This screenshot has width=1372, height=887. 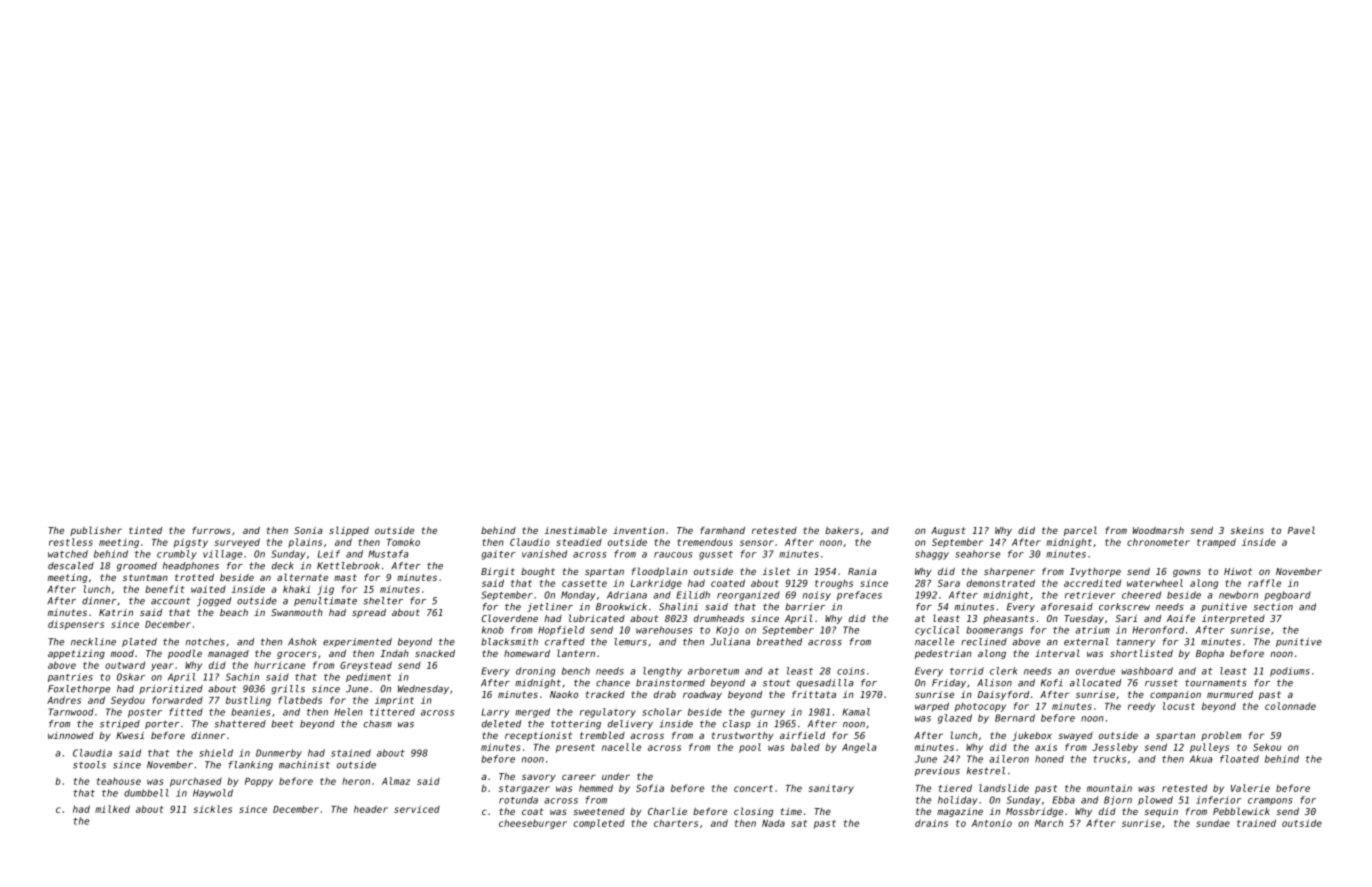 What do you see at coordinates (948, 531) in the screenshot?
I see `August` at bounding box center [948, 531].
